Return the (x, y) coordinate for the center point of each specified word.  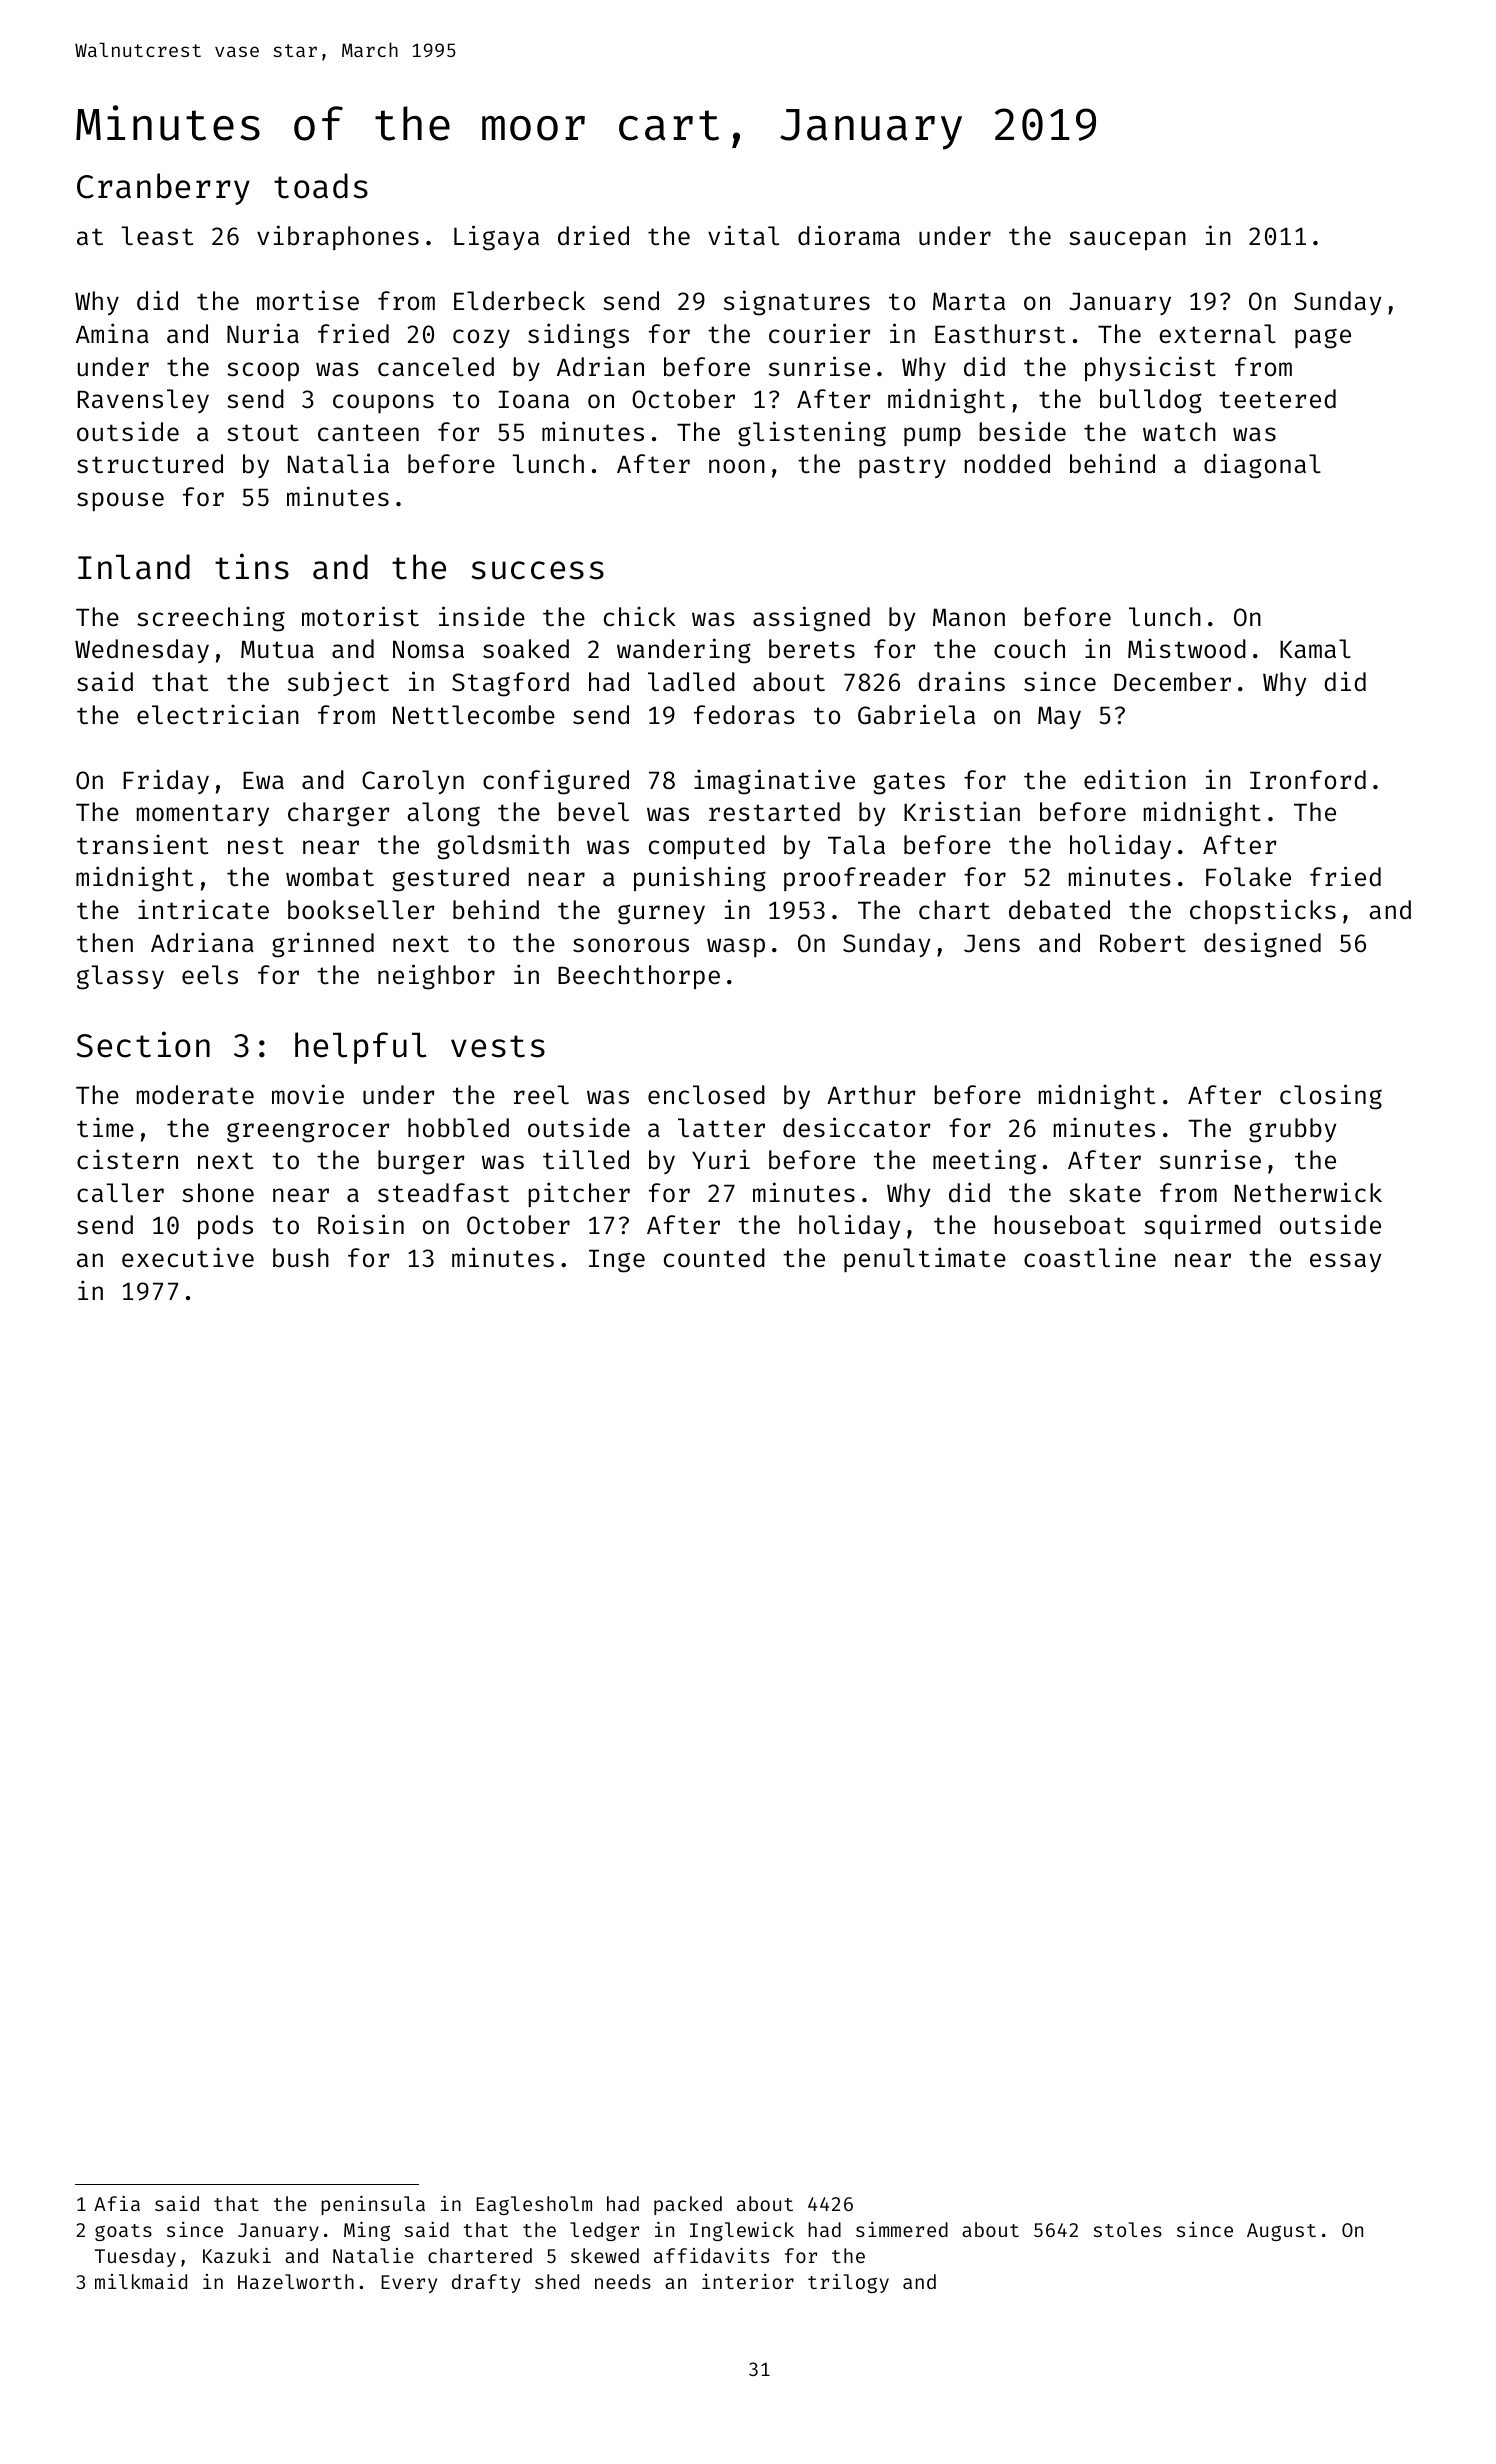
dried (593, 235)
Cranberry (163, 189)
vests (498, 1046)
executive (188, 1257)
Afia (117, 2203)
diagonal (1262, 466)
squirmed (1202, 1226)
